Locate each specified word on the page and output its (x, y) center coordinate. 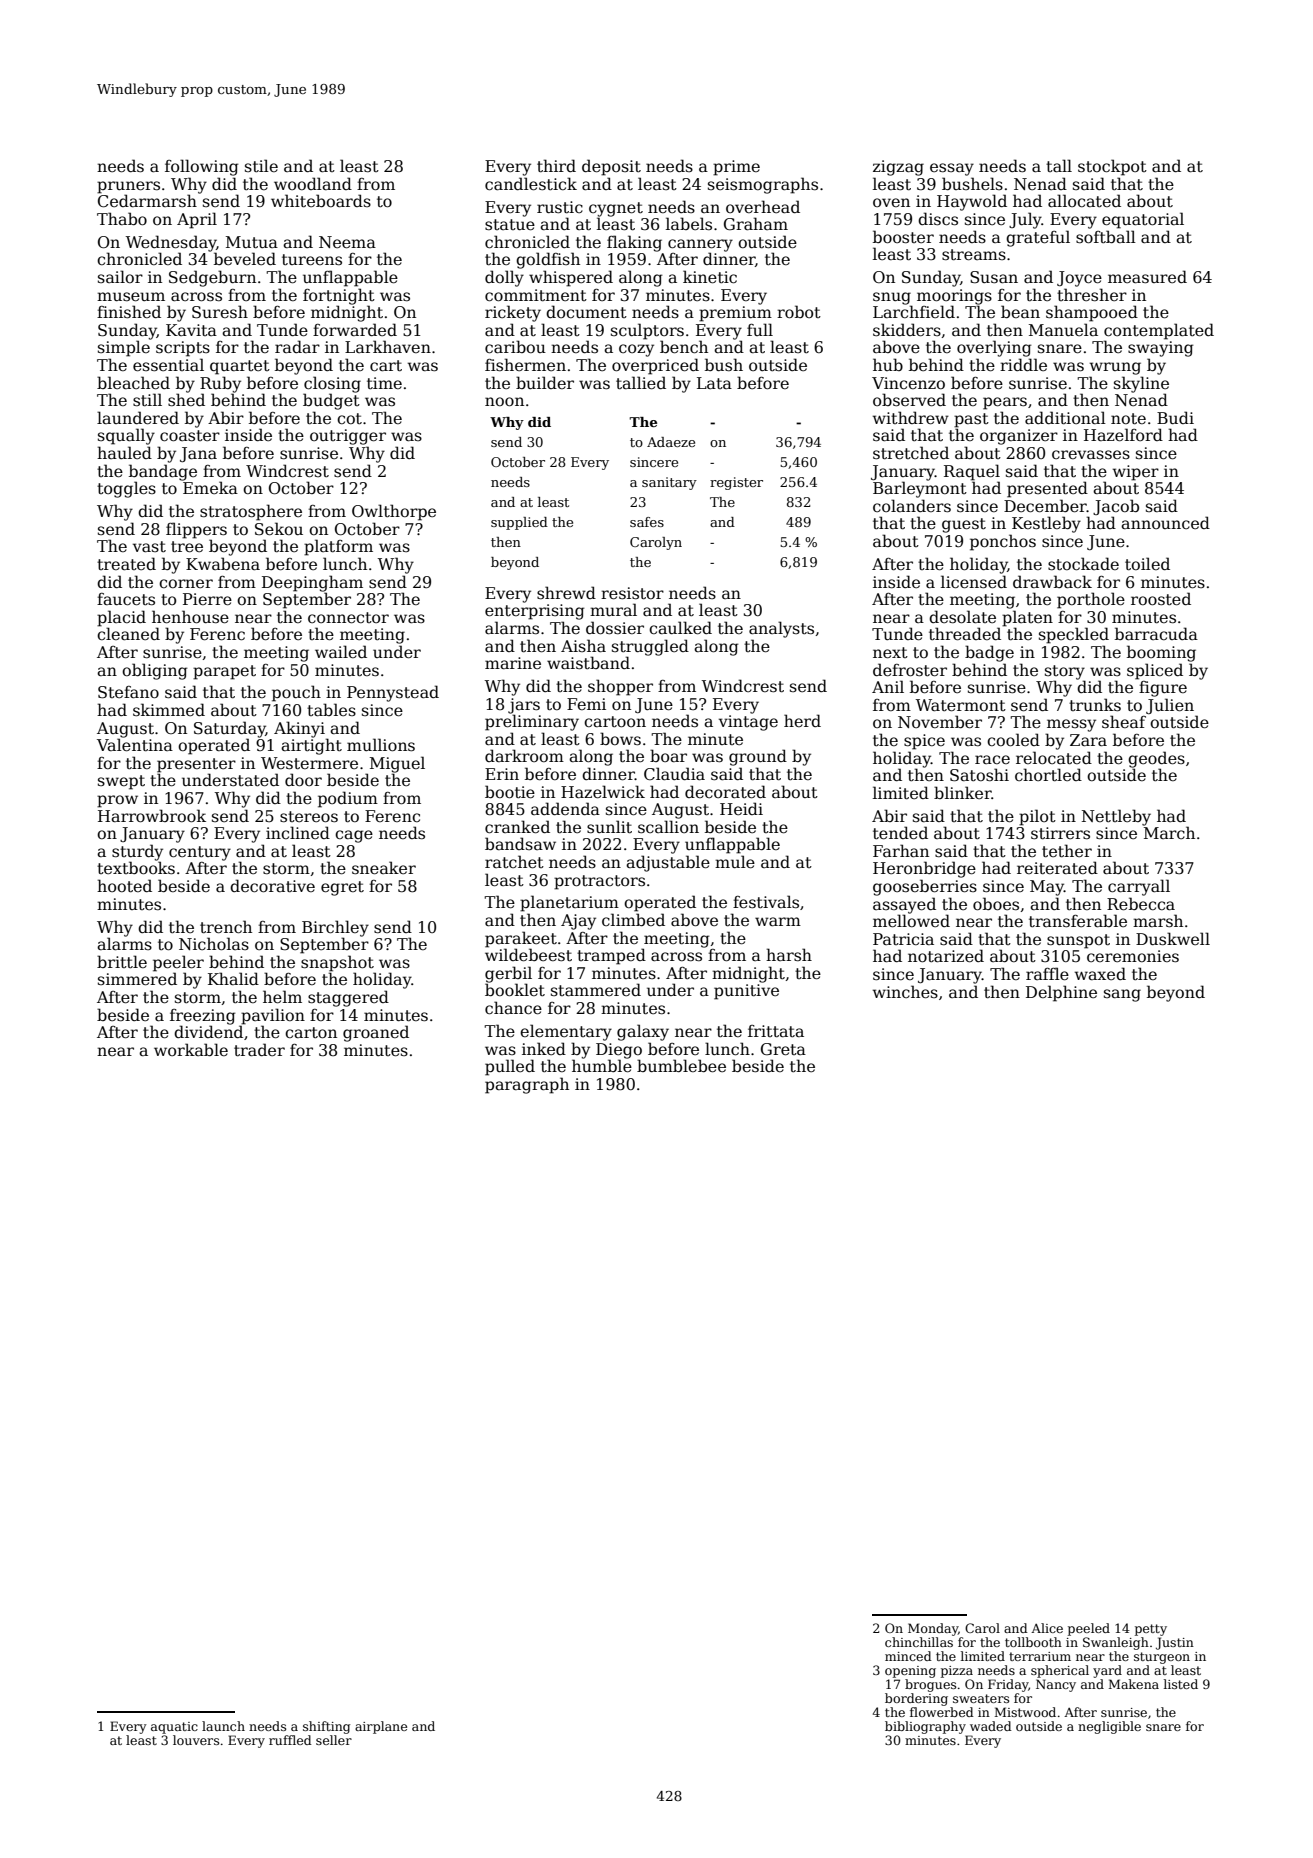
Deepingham (312, 583)
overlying (994, 348)
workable (191, 1049)
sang (1122, 995)
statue (510, 225)
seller (334, 1740)
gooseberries (925, 887)
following (201, 167)
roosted (1161, 599)
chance (513, 1008)
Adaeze (671, 442)
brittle (122, 961)
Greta (783, 1049)
